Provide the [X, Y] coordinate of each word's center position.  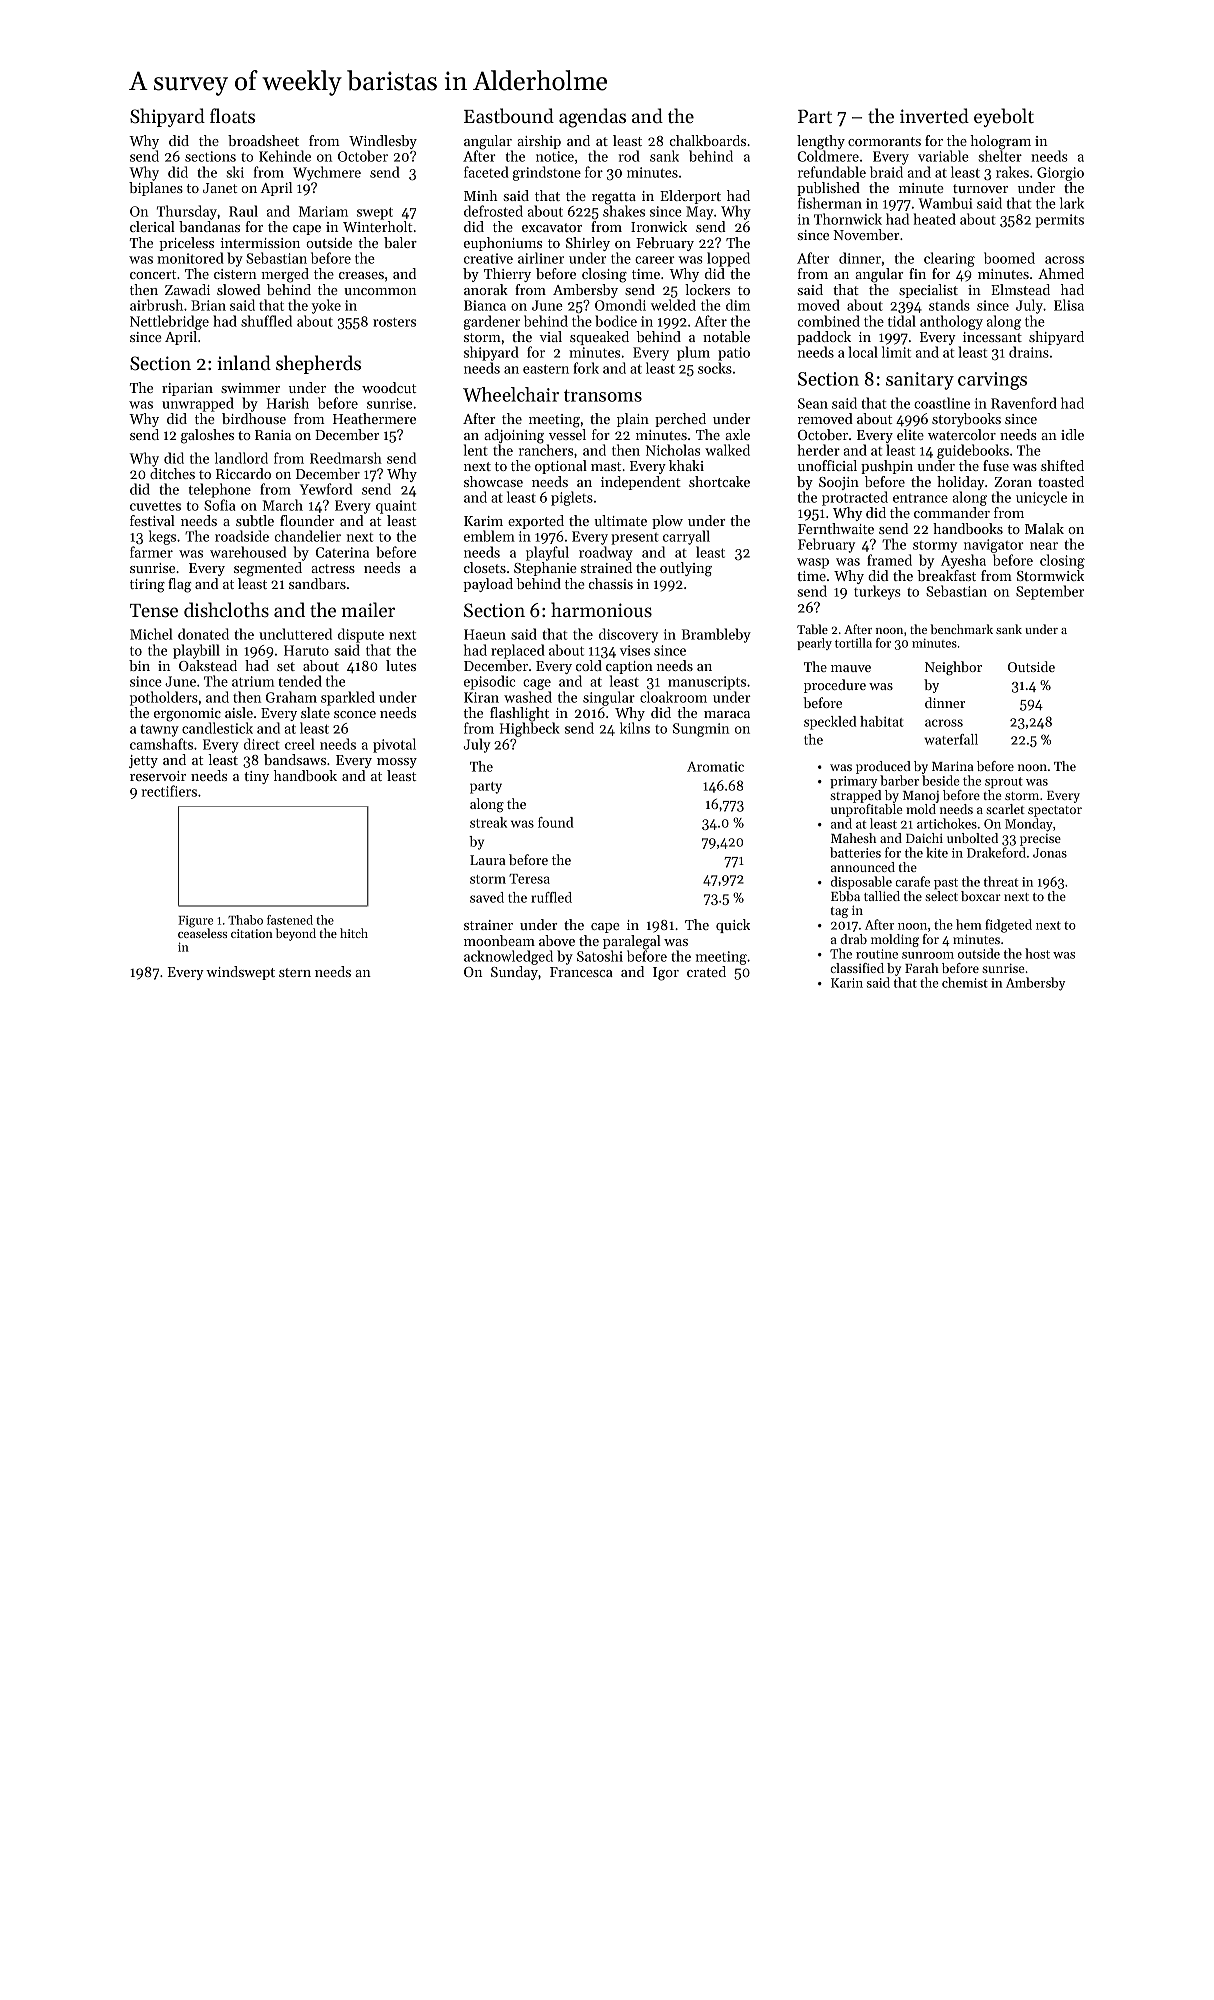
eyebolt [1004, 117]
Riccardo [243, 473]
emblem [489, 536]
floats [232, 115]
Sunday [514, 973]
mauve [851, 668]
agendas [592, 118]
